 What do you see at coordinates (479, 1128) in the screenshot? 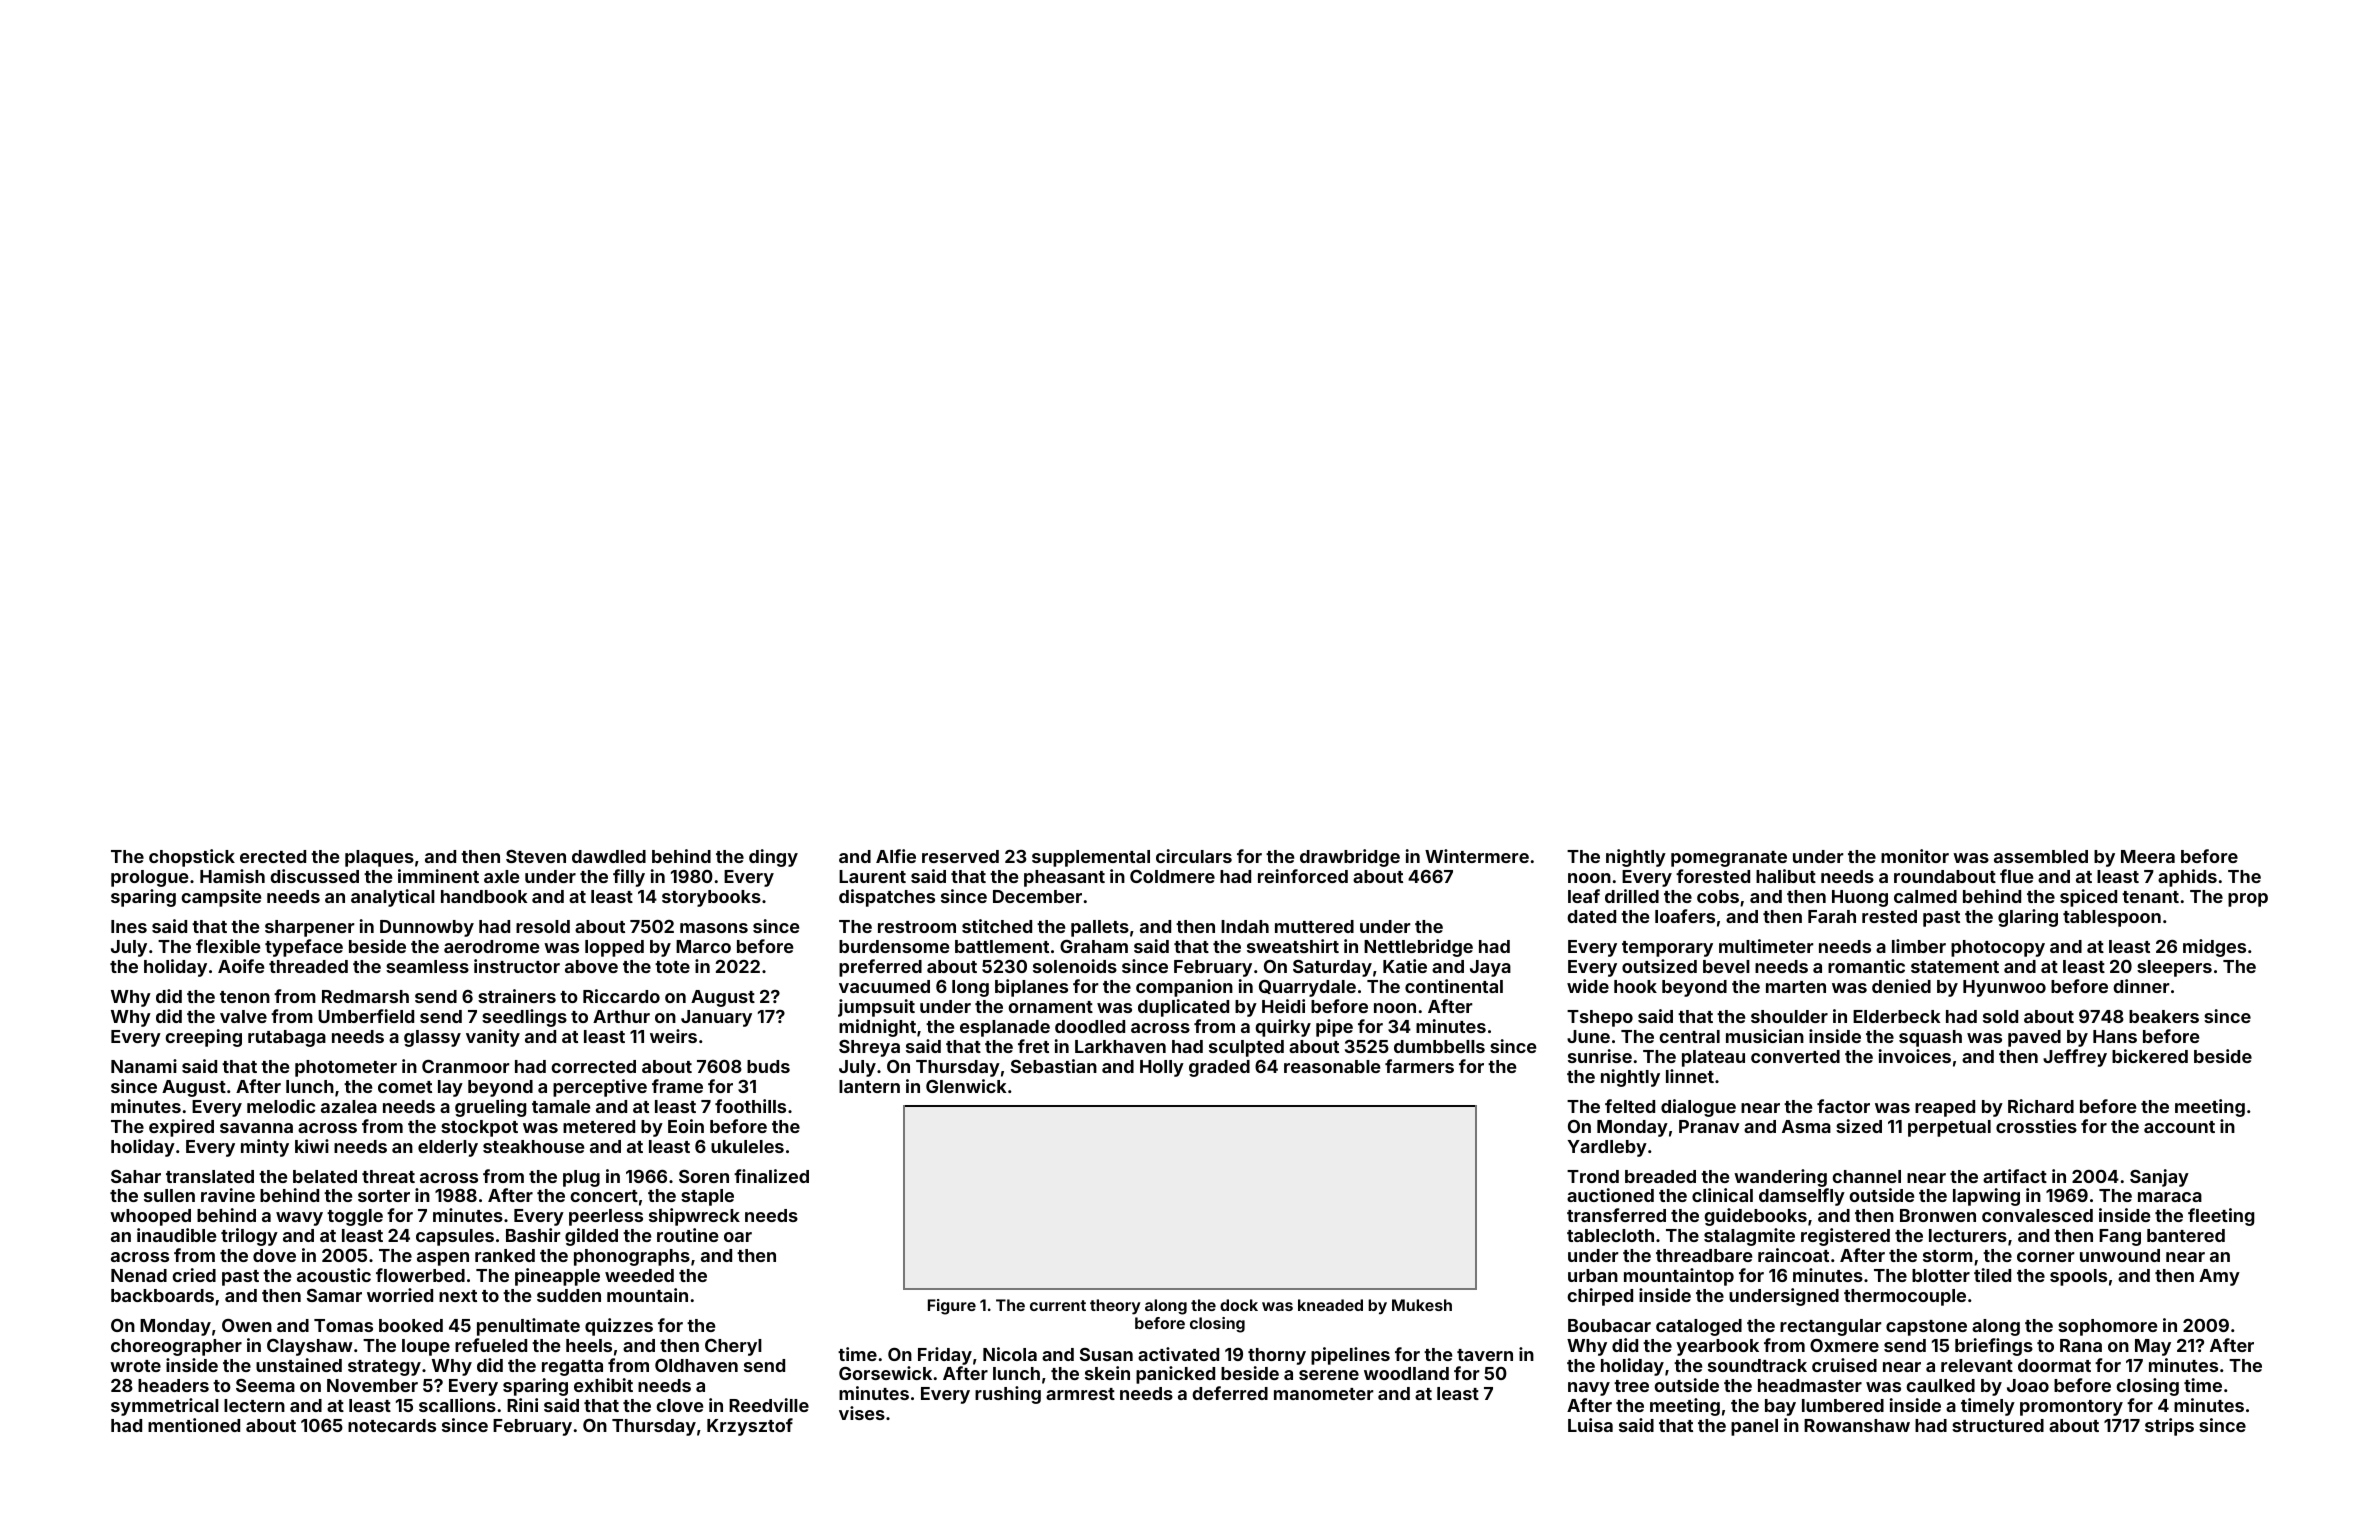
I see `stockpot` at bounding box center [479, 1128].
